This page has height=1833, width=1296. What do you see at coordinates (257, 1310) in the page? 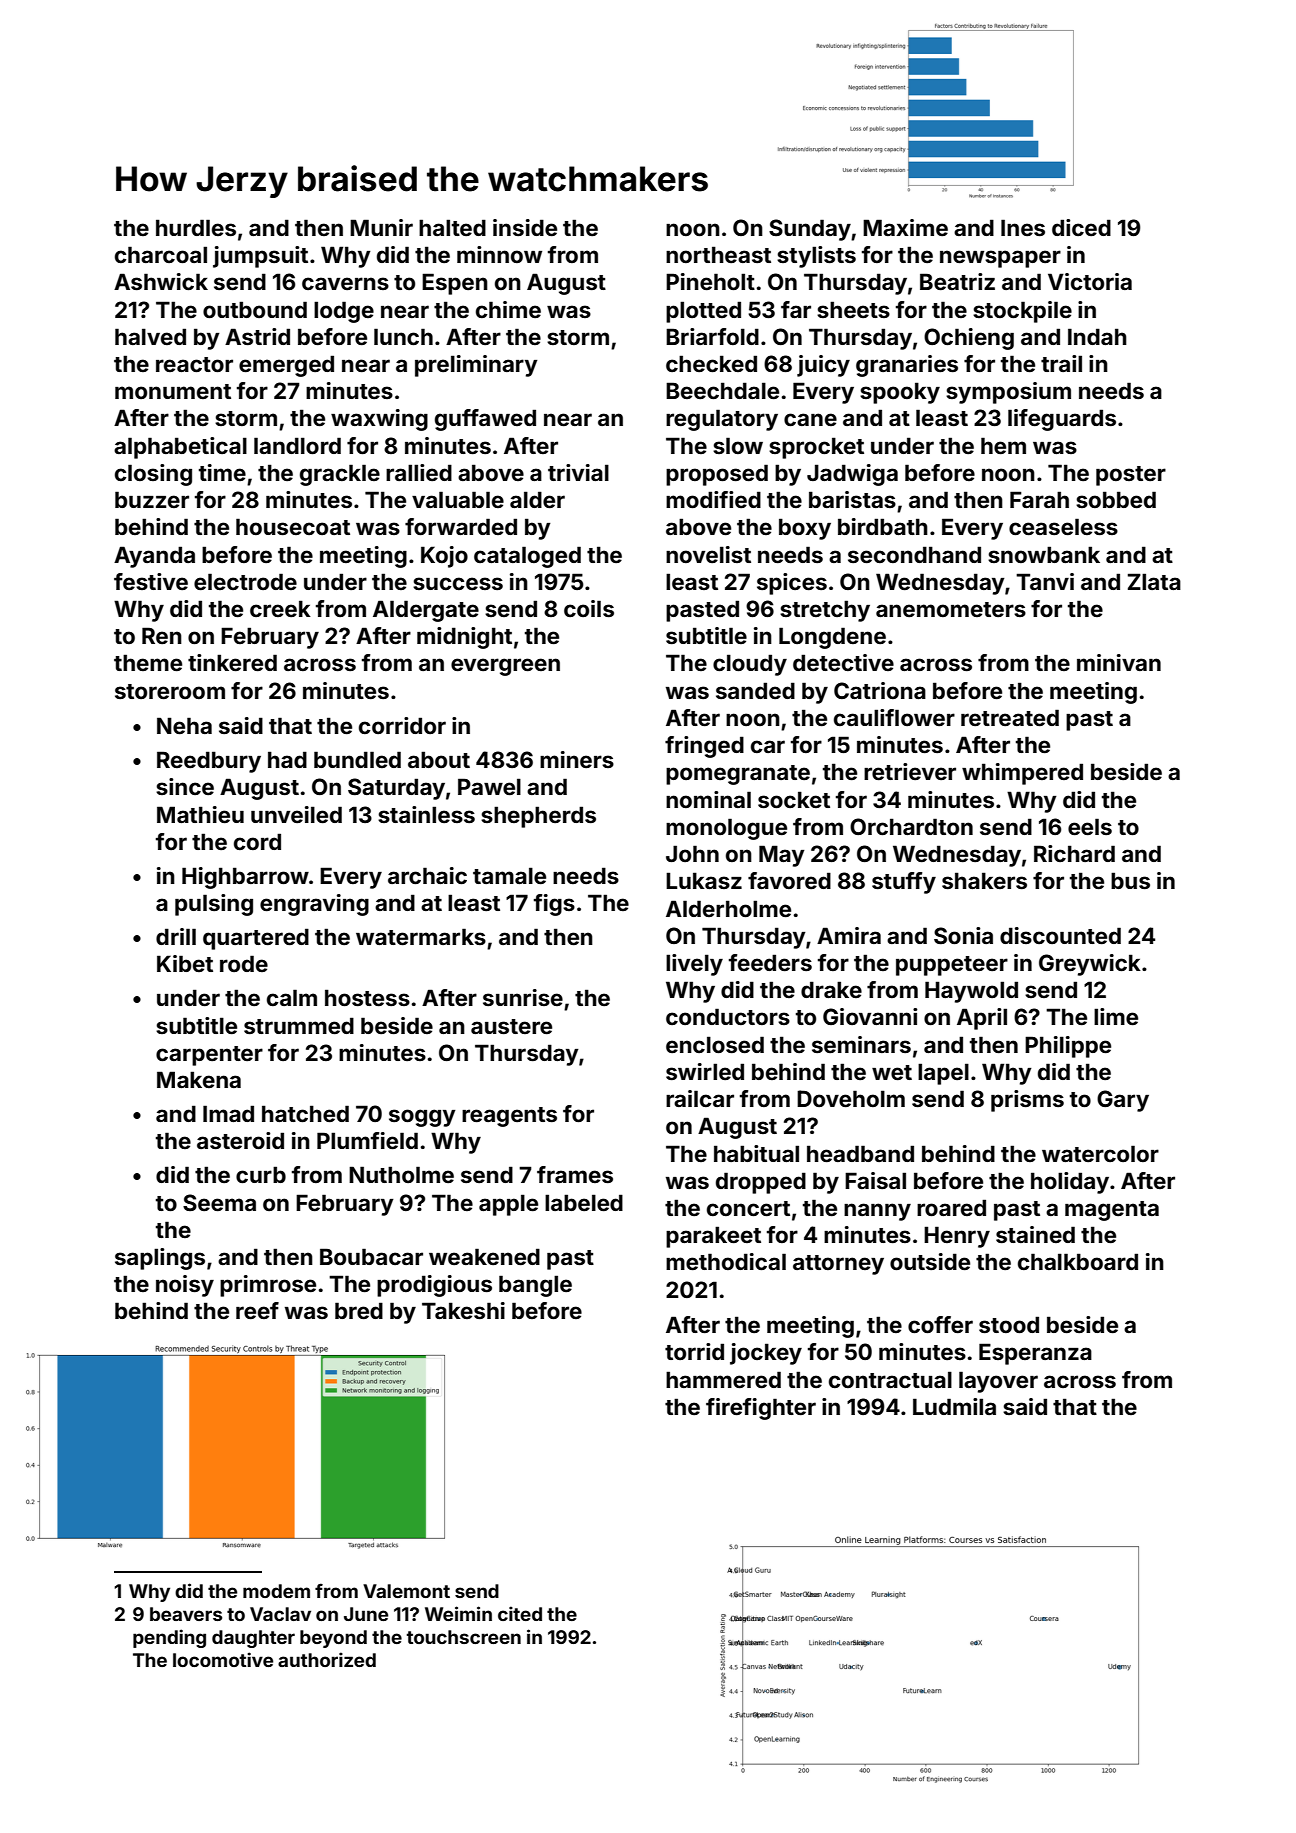
I see `reef` at bounding box center [257, 1310].
